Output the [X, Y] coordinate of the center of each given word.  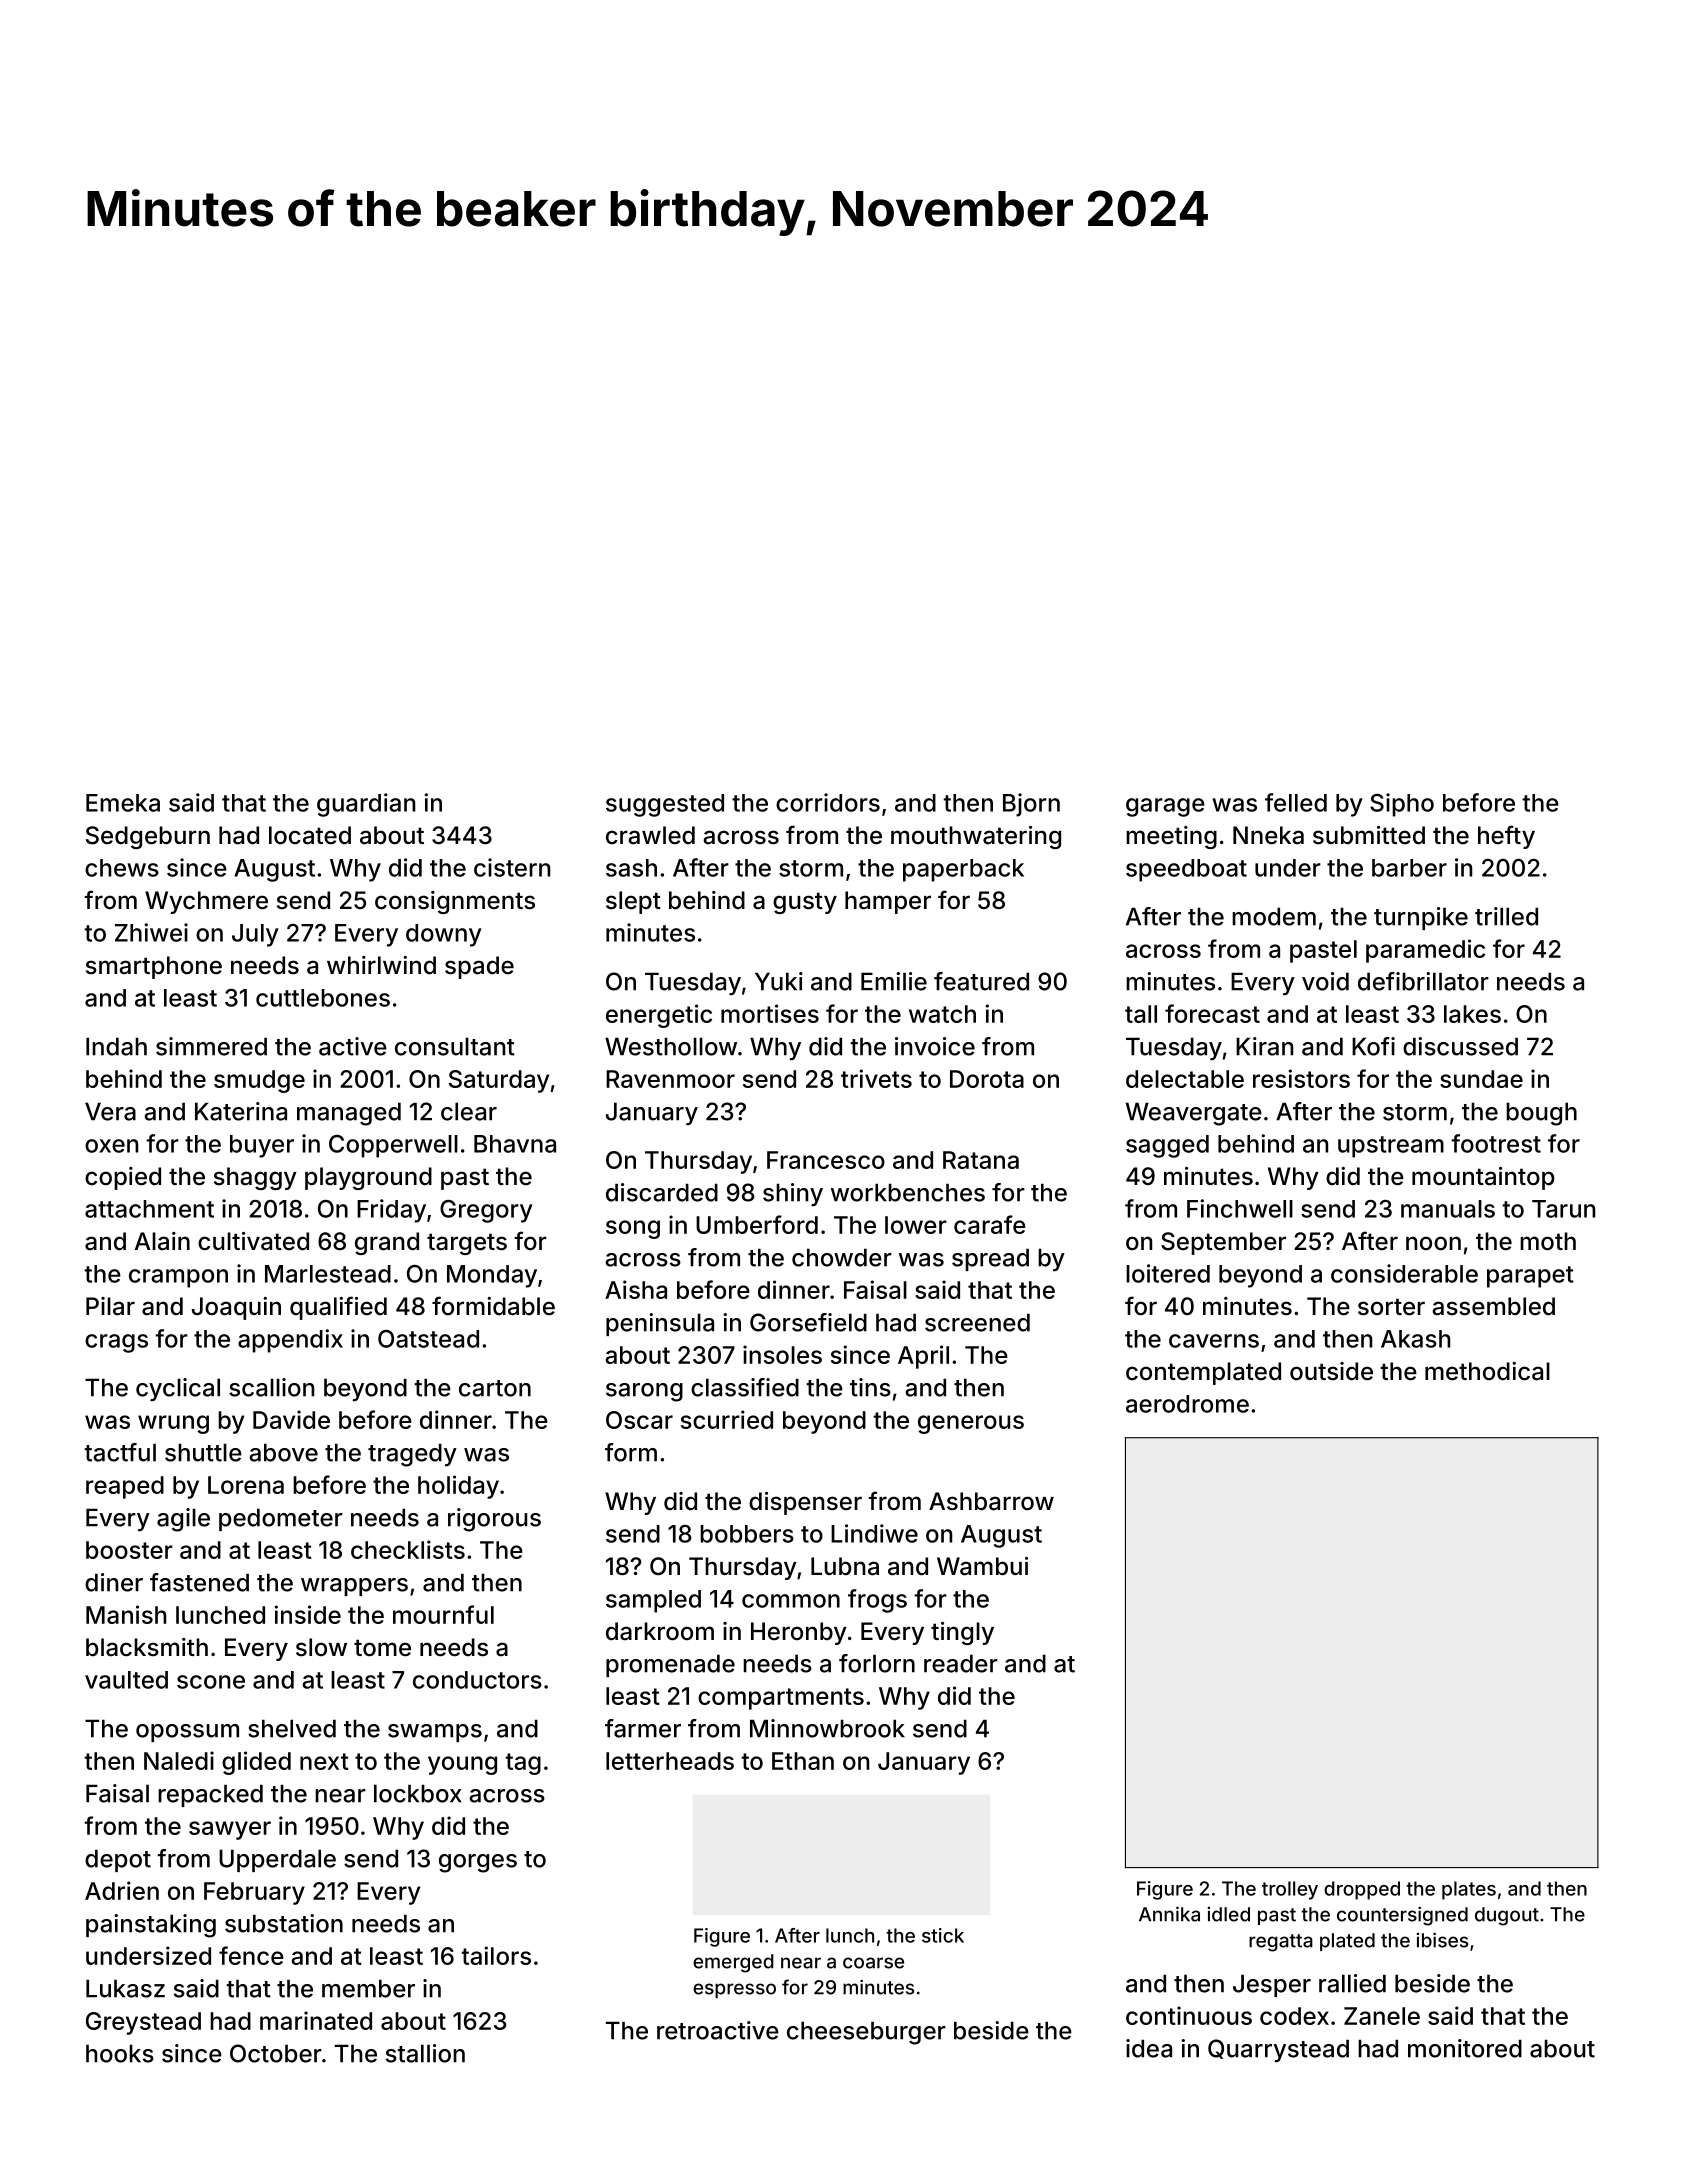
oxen [111, 1146]
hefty [1506, 837]
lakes [1472, 1014]
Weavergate [1194, 1114]
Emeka [123, 803]
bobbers [747, 1534]
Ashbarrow [991, 1501]
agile [183, 1520]
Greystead [143, 2023]
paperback [963, 870]
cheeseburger [866, 2033]
